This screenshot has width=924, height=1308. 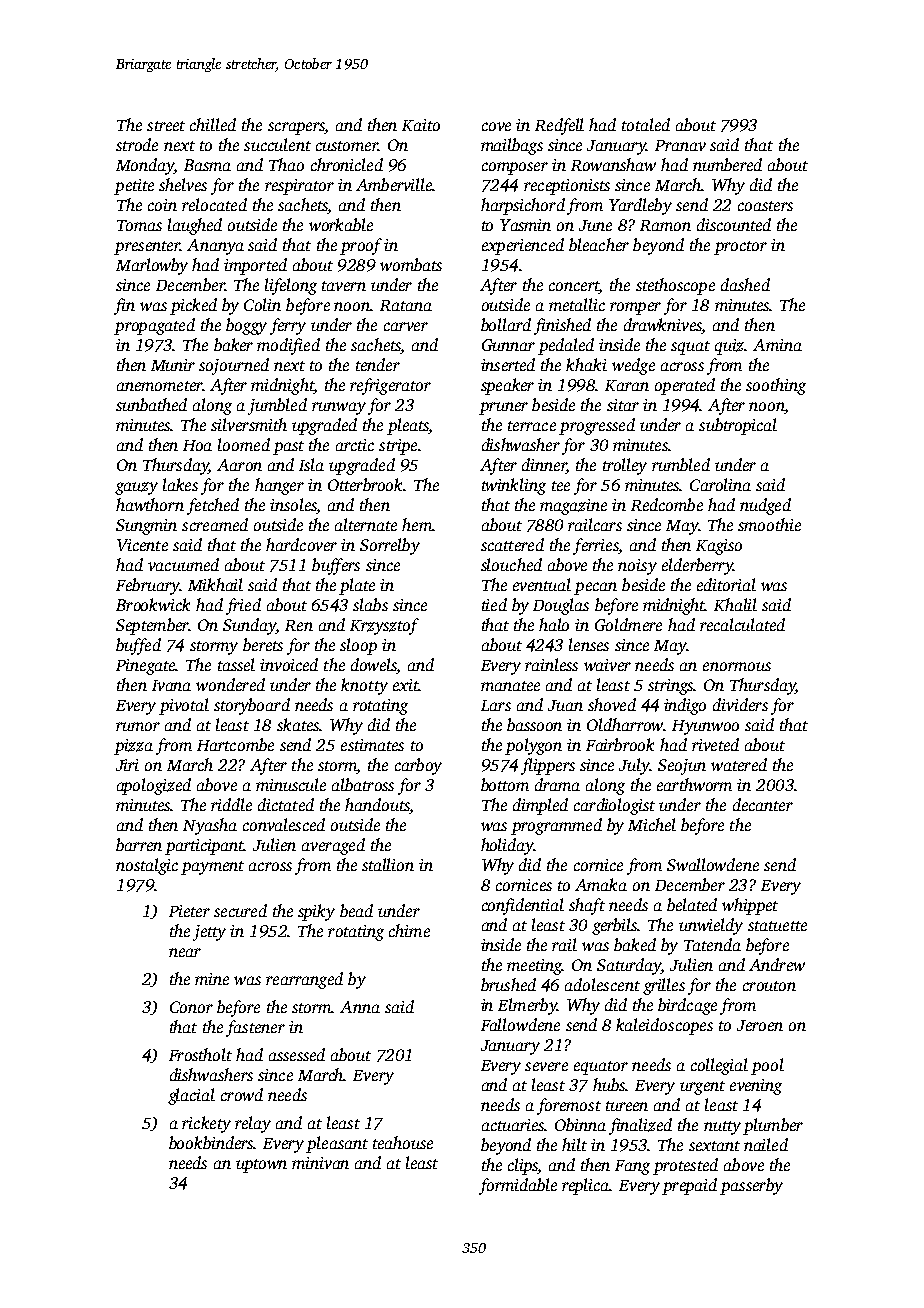 I want to click on totaled, so click(x=646, y=124).
